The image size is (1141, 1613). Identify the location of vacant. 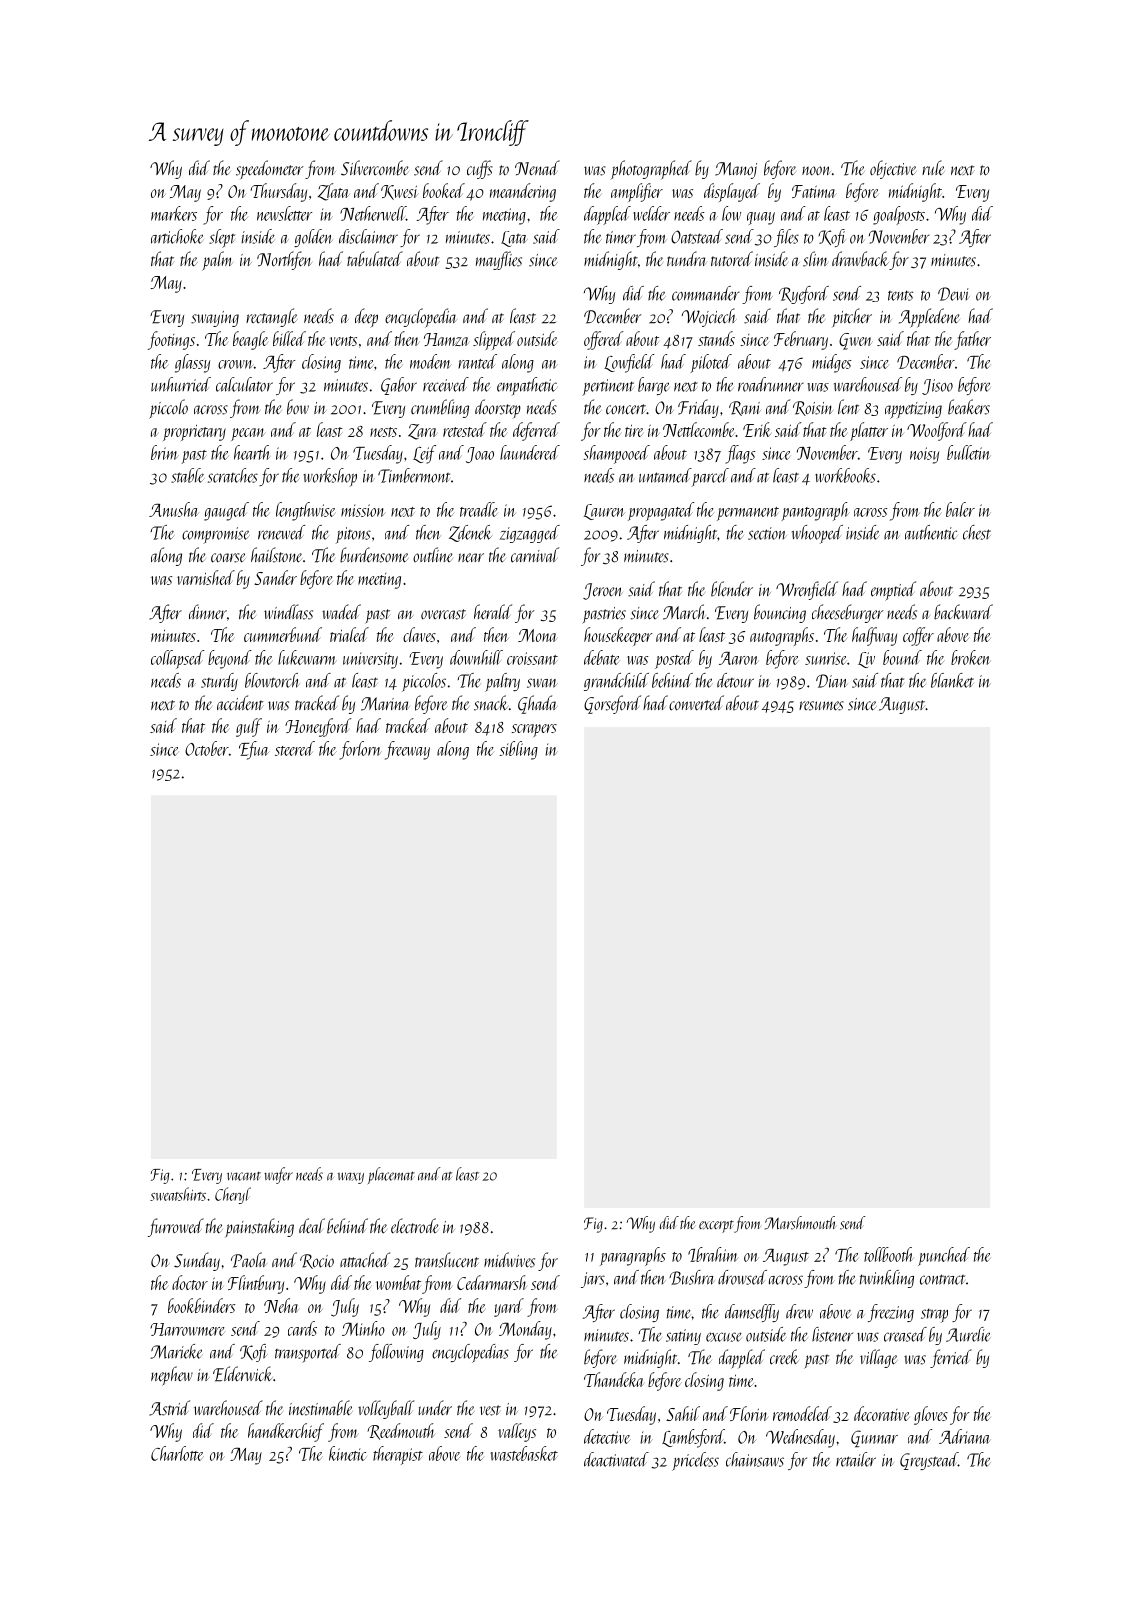
(244, 1176).
